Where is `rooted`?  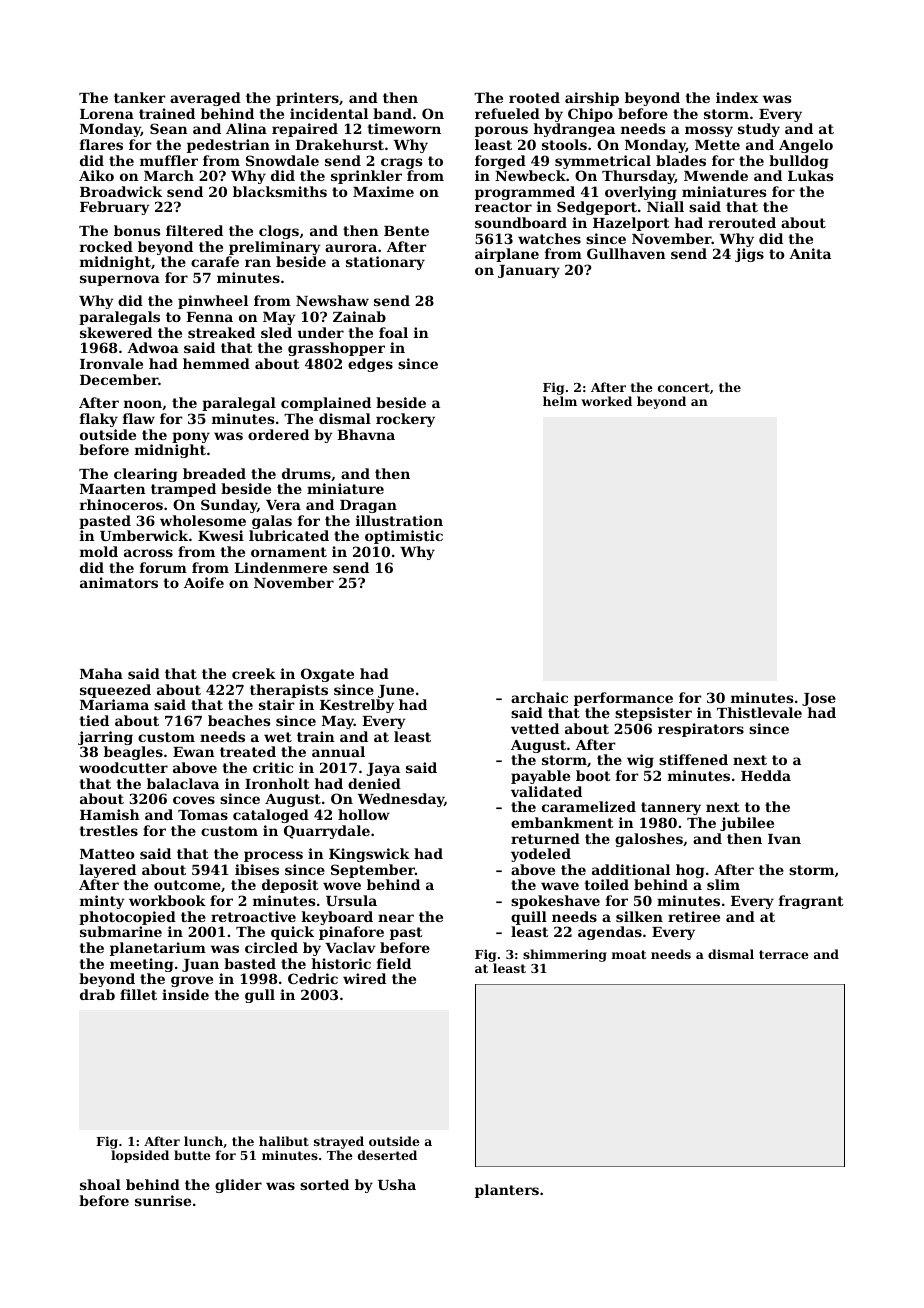 rooted is located at coordinates (534, 97).
